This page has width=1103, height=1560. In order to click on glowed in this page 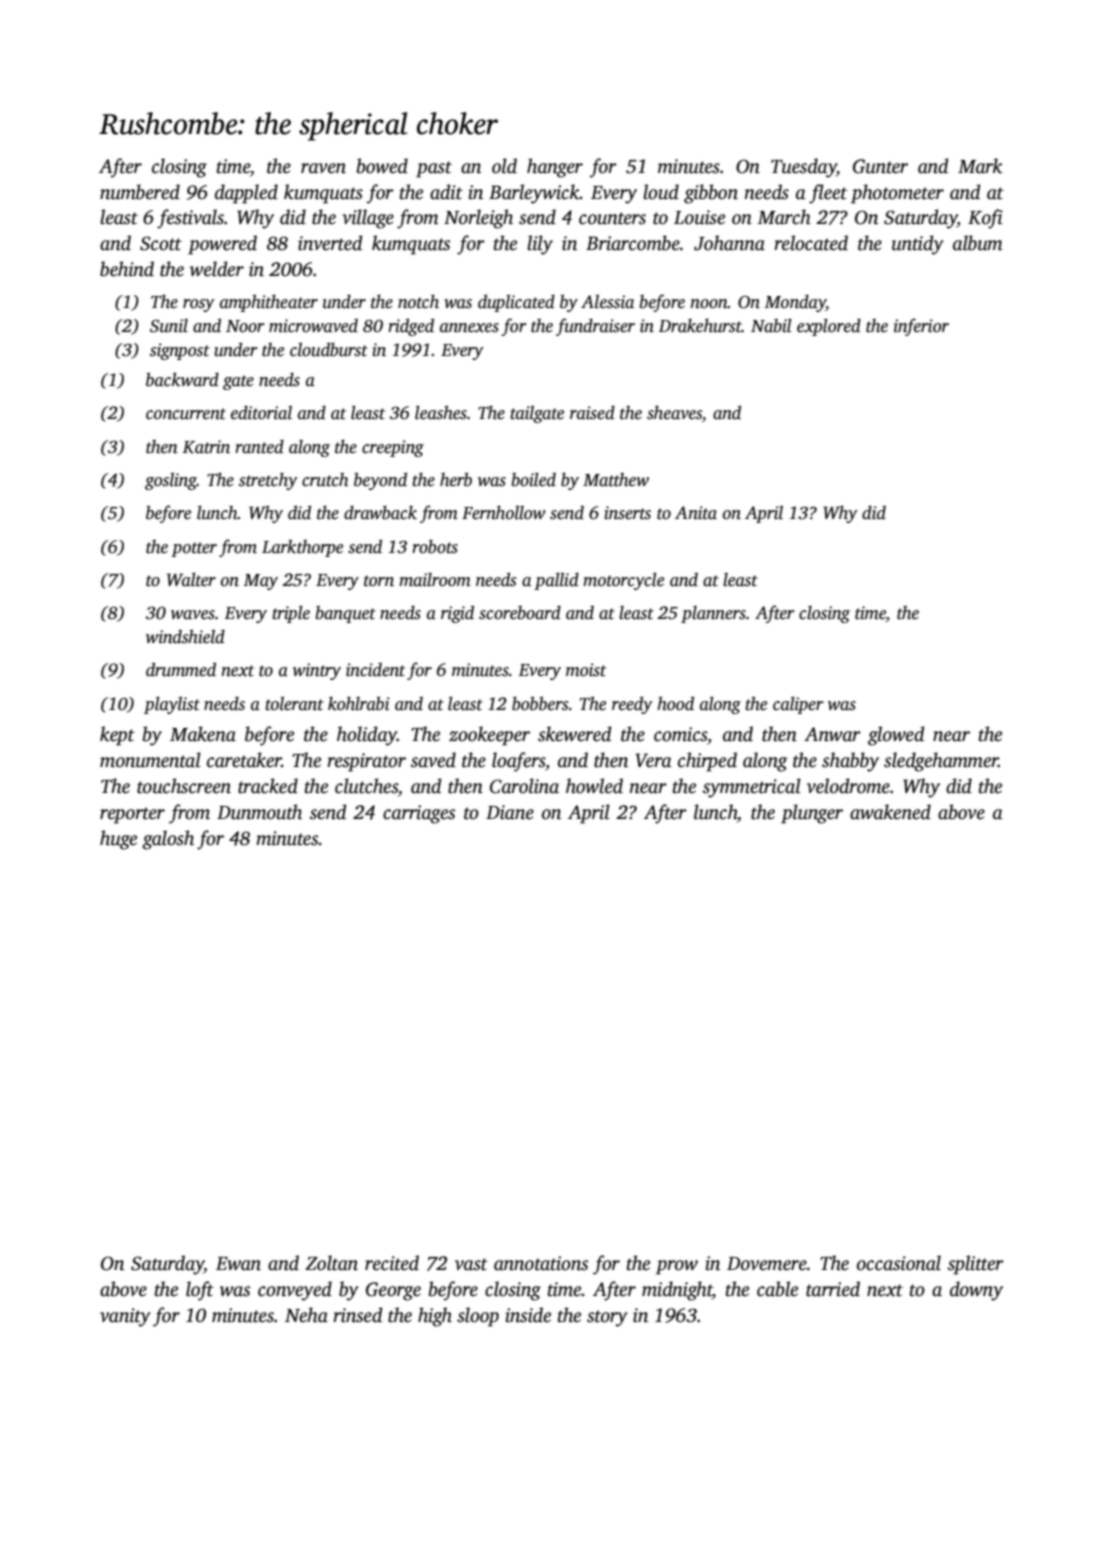, I will do `click(896, 736)`.
